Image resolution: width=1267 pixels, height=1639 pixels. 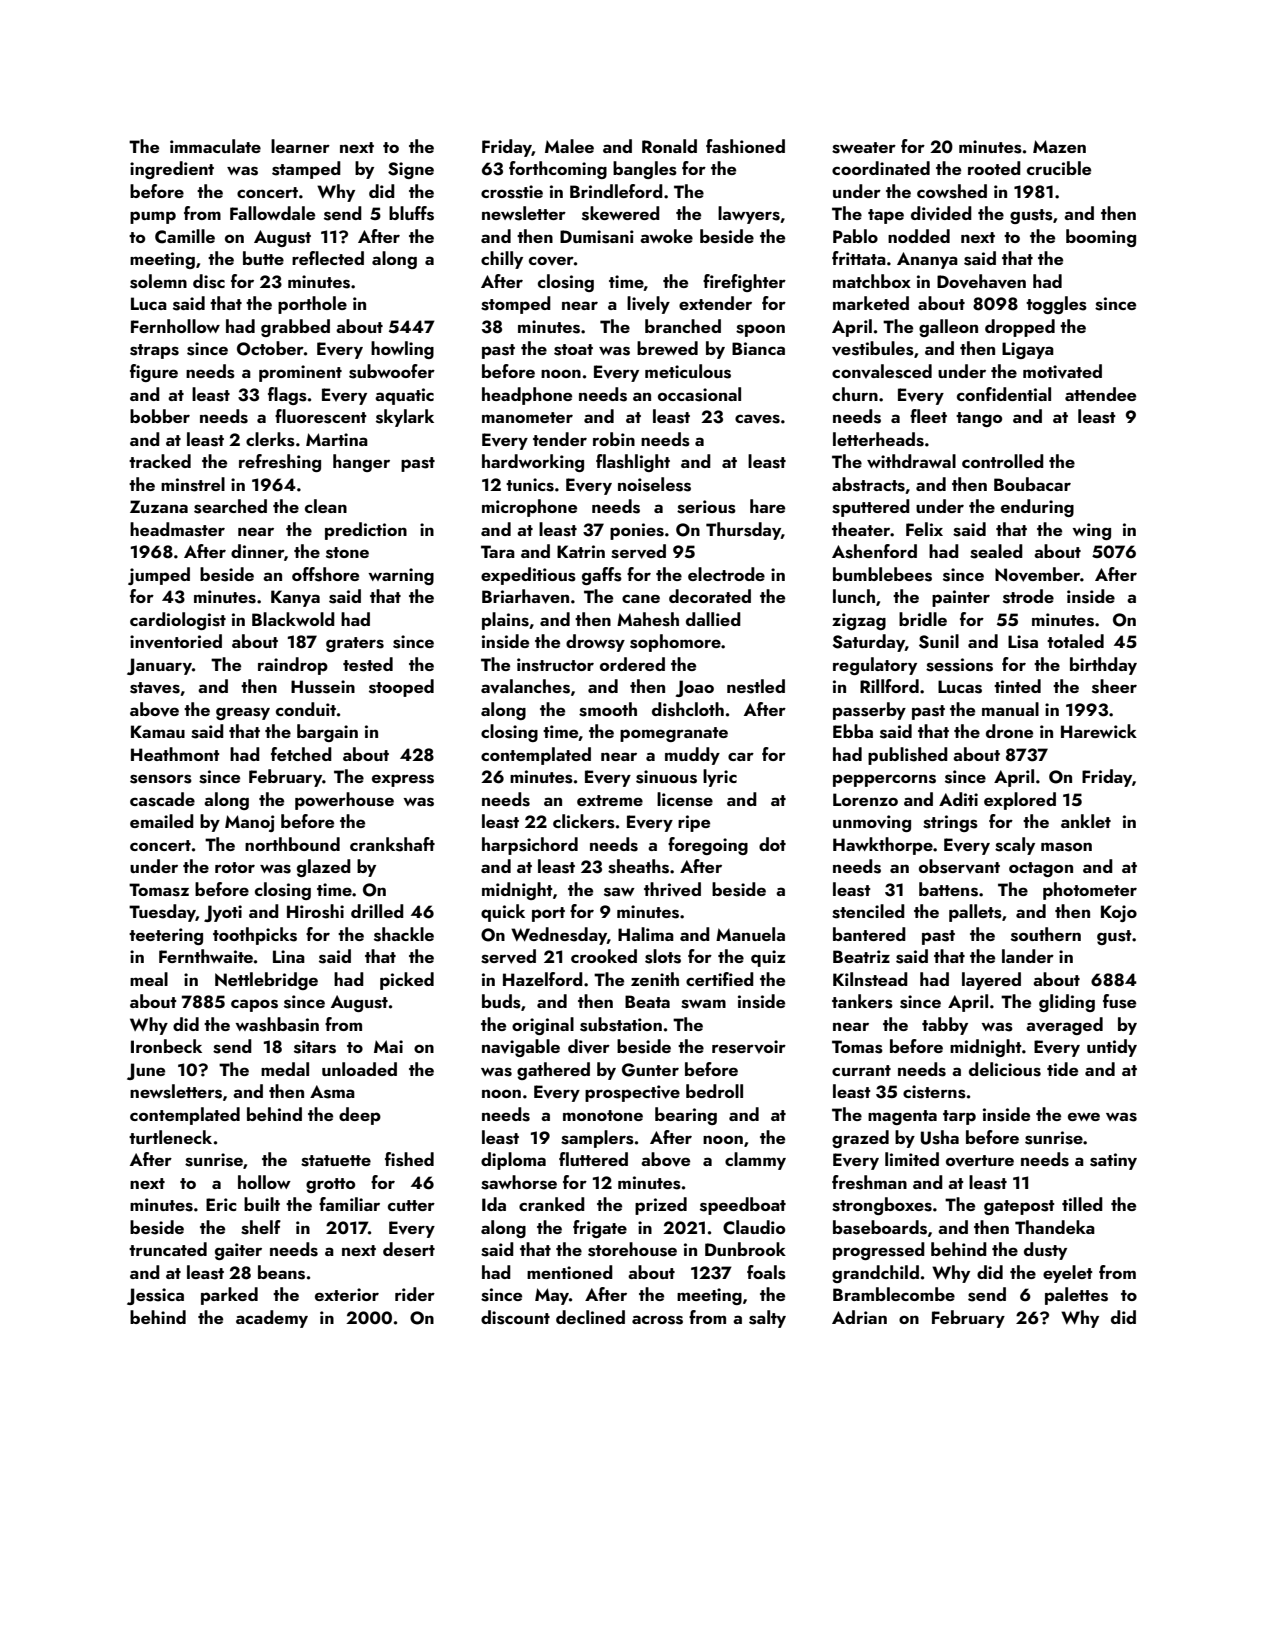 What do you see at coordinates (155, 1296) in the document?
I see `Jessica` at bounding box center [155, 1296].
